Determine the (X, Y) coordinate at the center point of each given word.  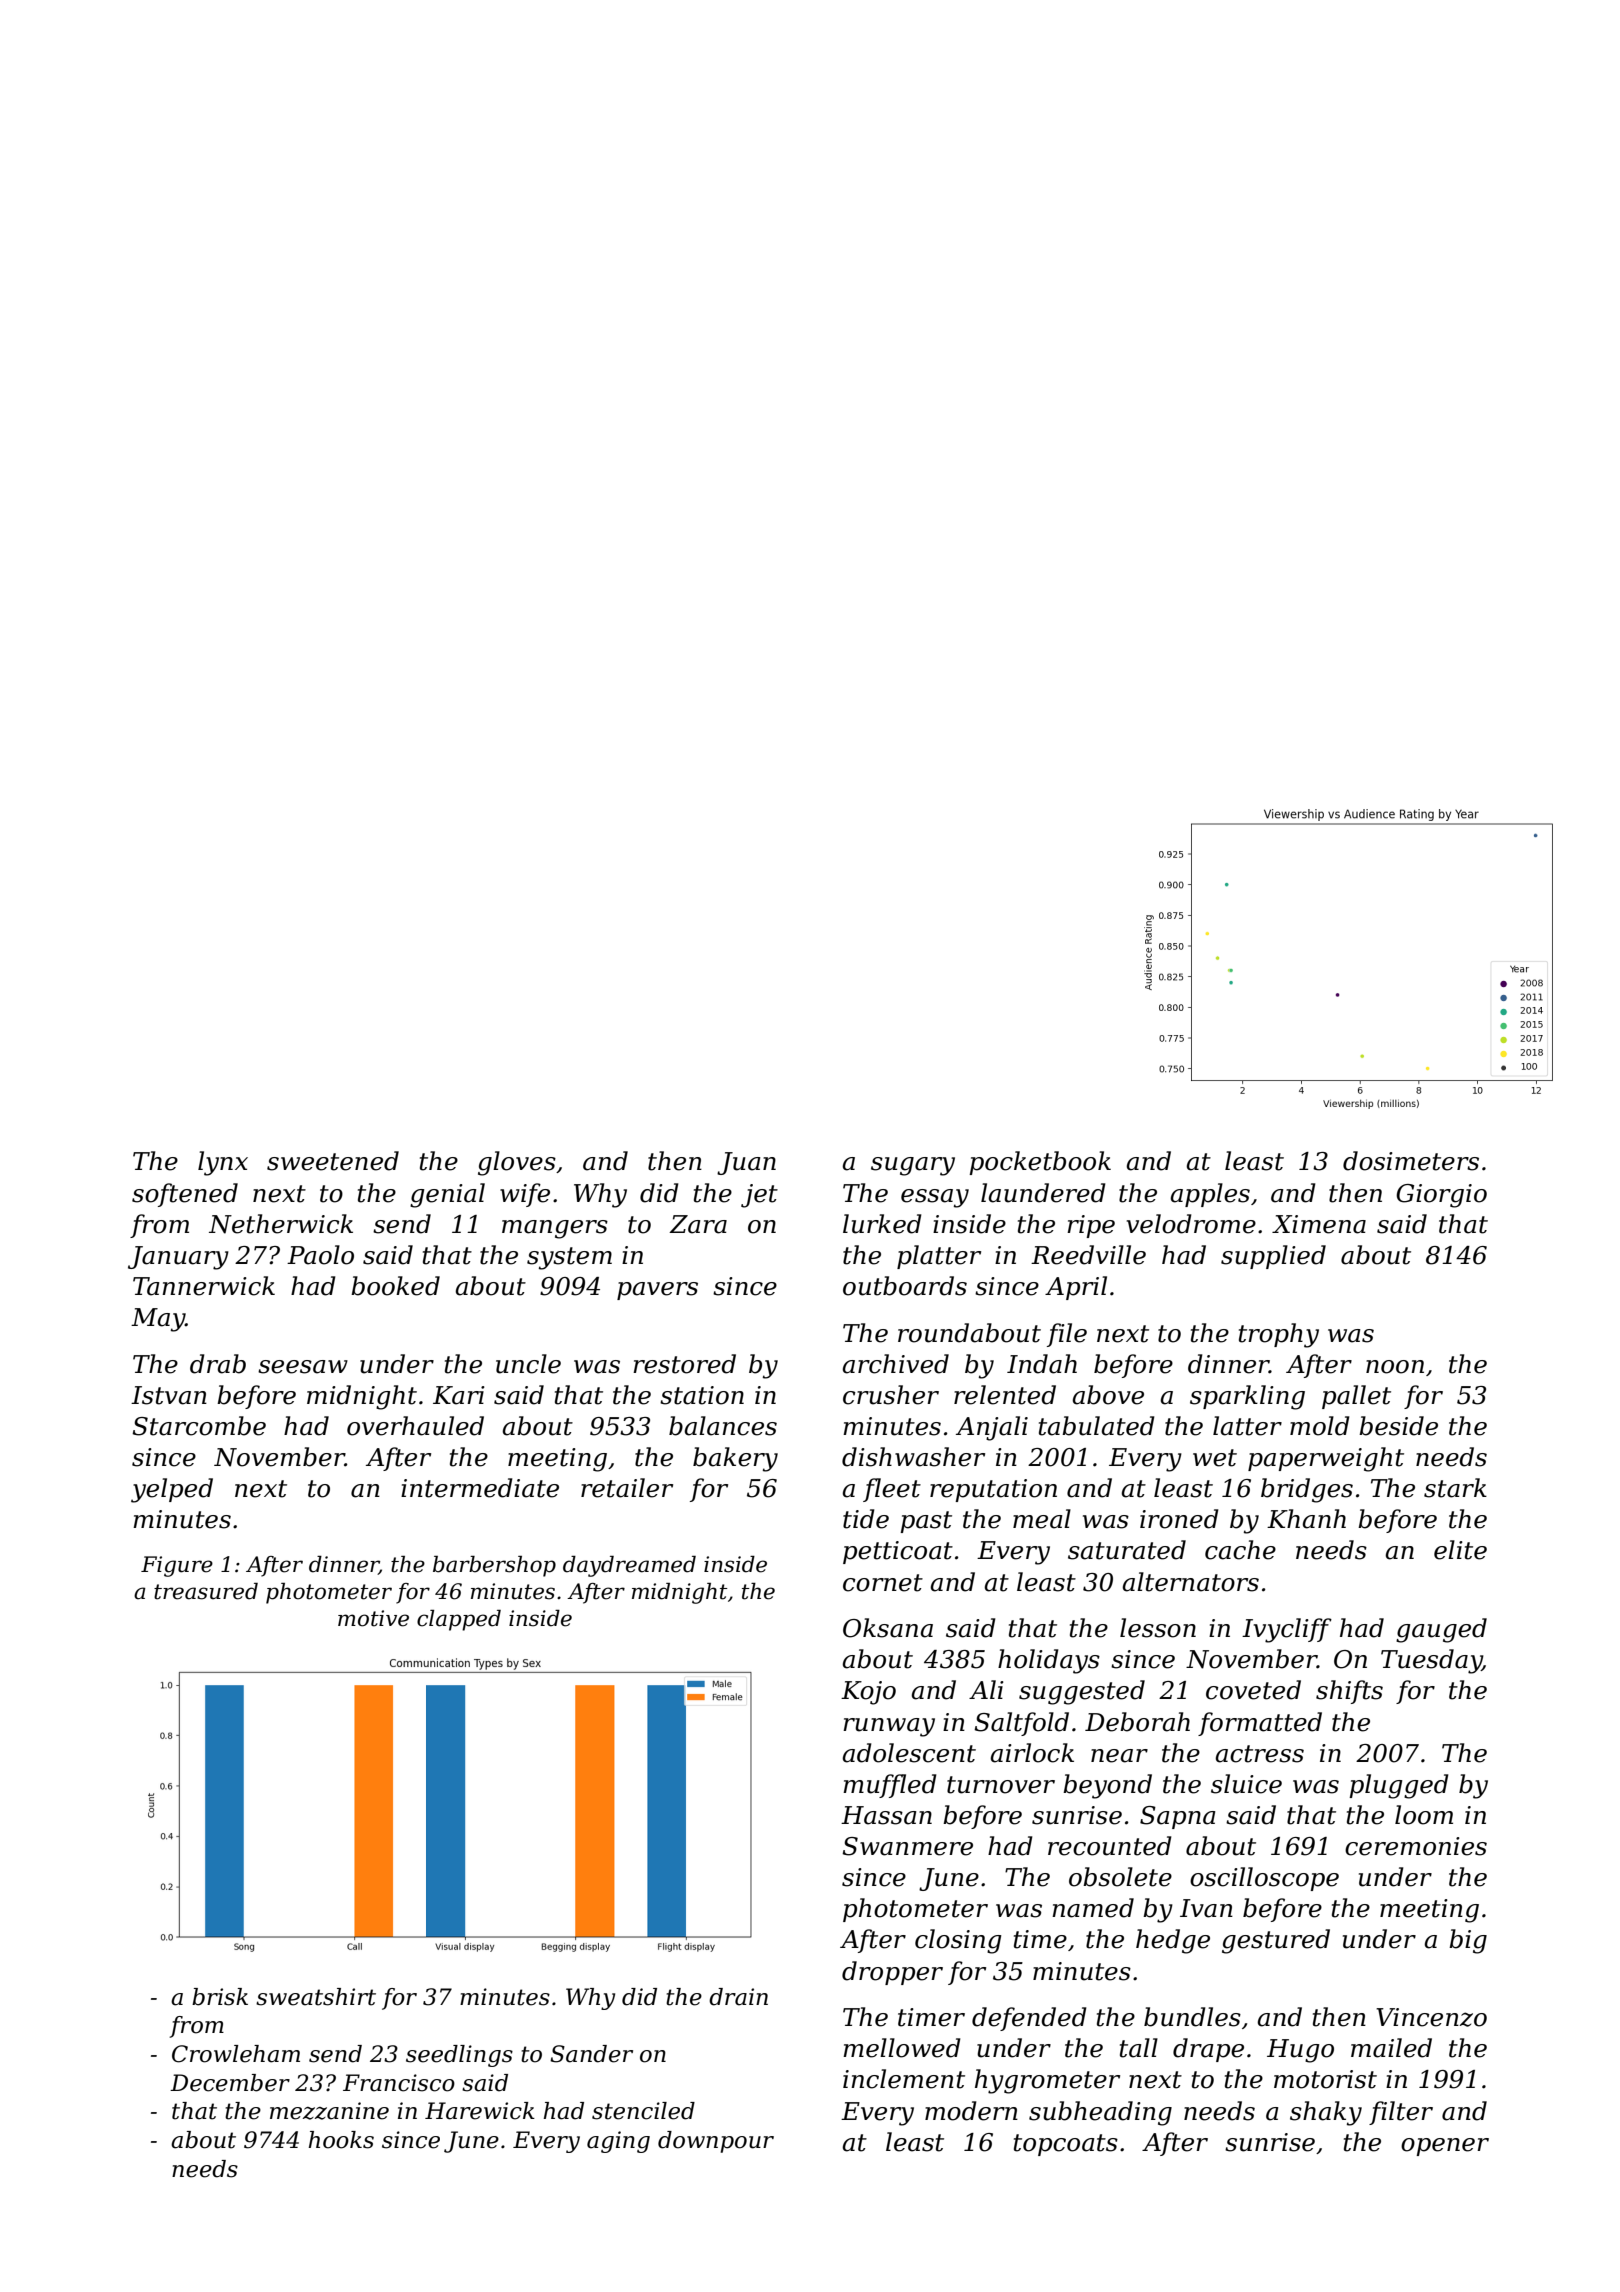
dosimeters (1411, 1161)
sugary (913, 1166)
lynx (223, 1163)
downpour (716, 2142)
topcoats (1066, 2145)
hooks (341, 2140)
